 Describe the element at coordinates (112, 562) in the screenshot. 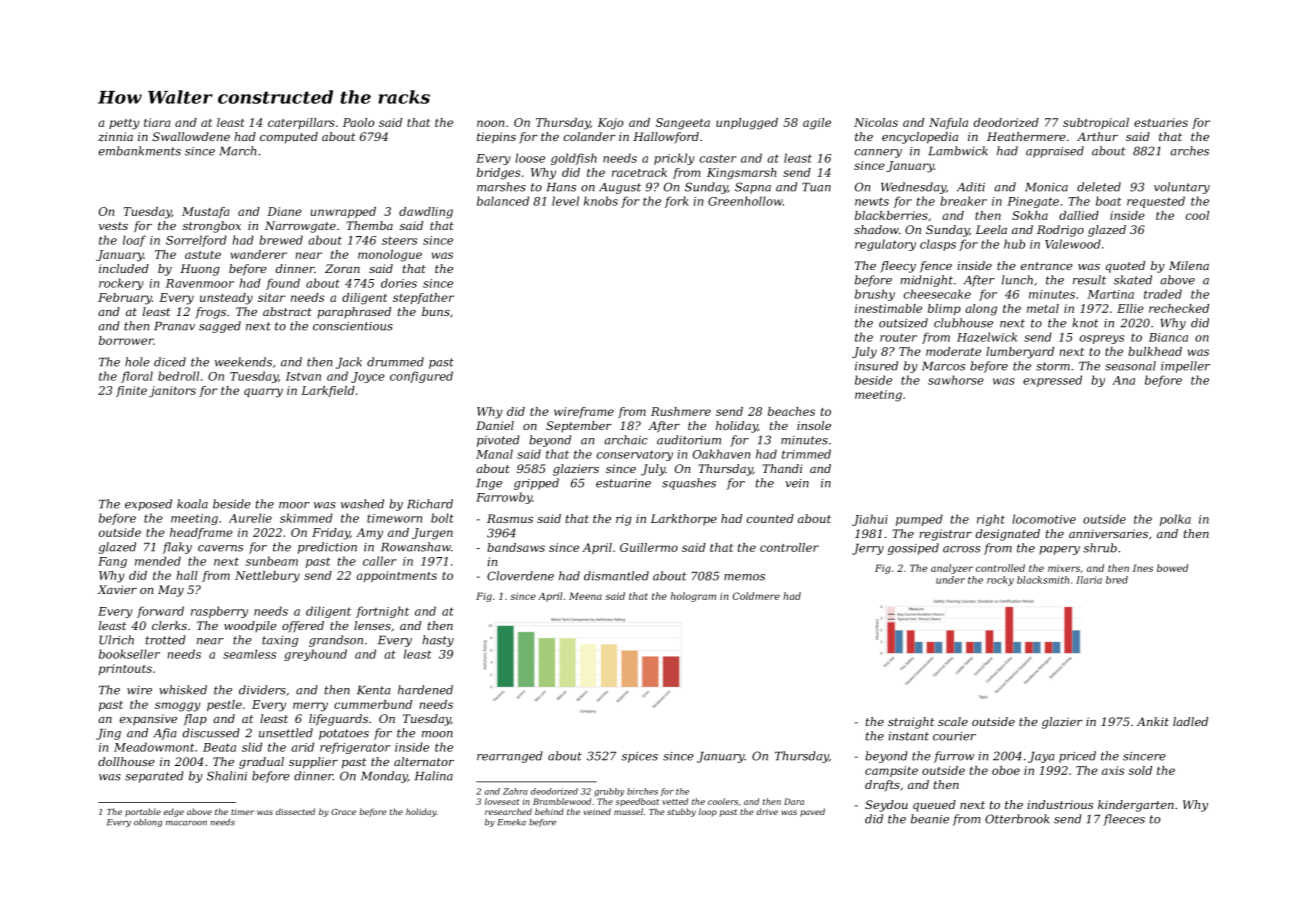

I see `Fang` at that location.
